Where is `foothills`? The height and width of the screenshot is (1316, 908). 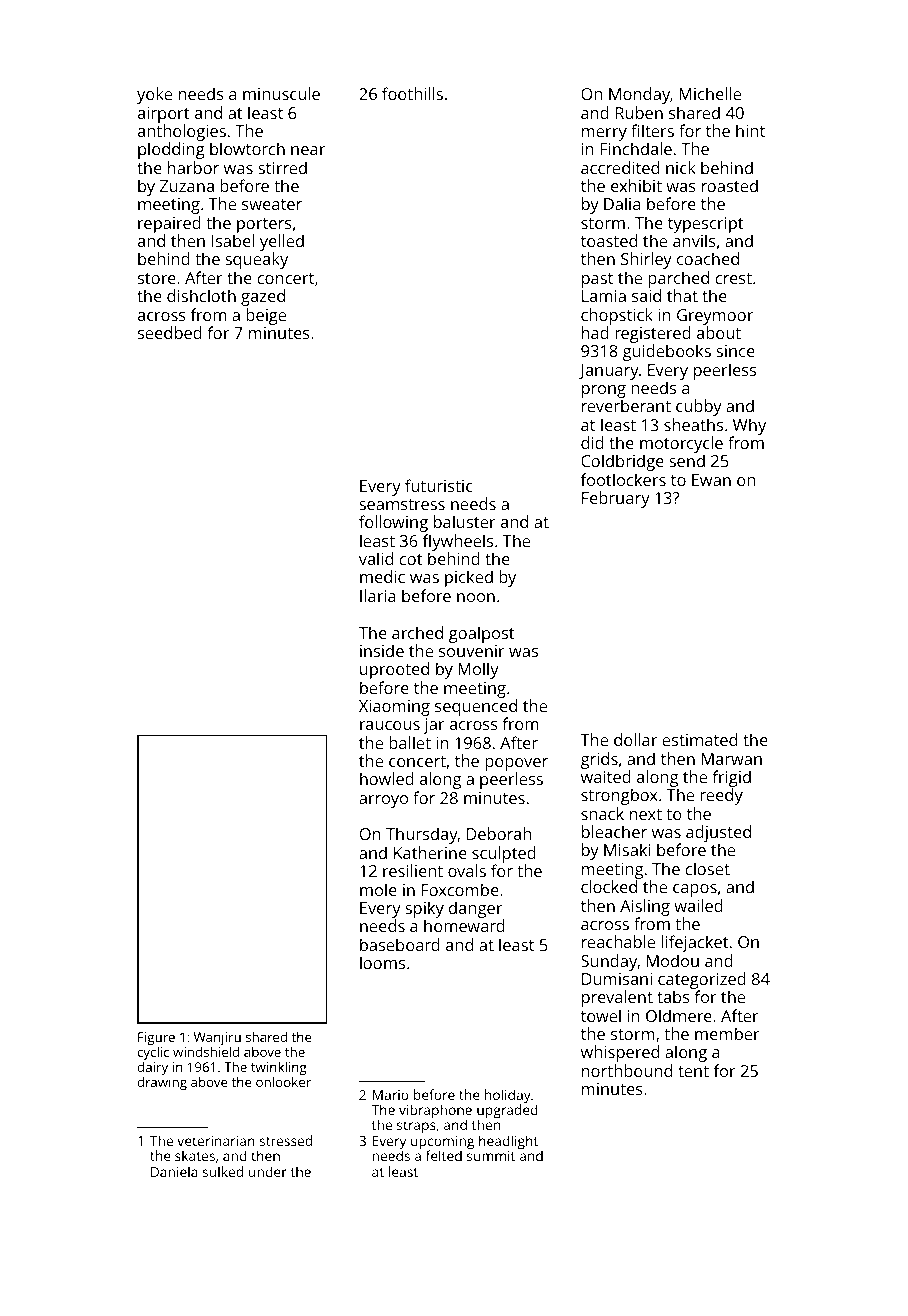 foothills is located at coordinates (412, 93).
